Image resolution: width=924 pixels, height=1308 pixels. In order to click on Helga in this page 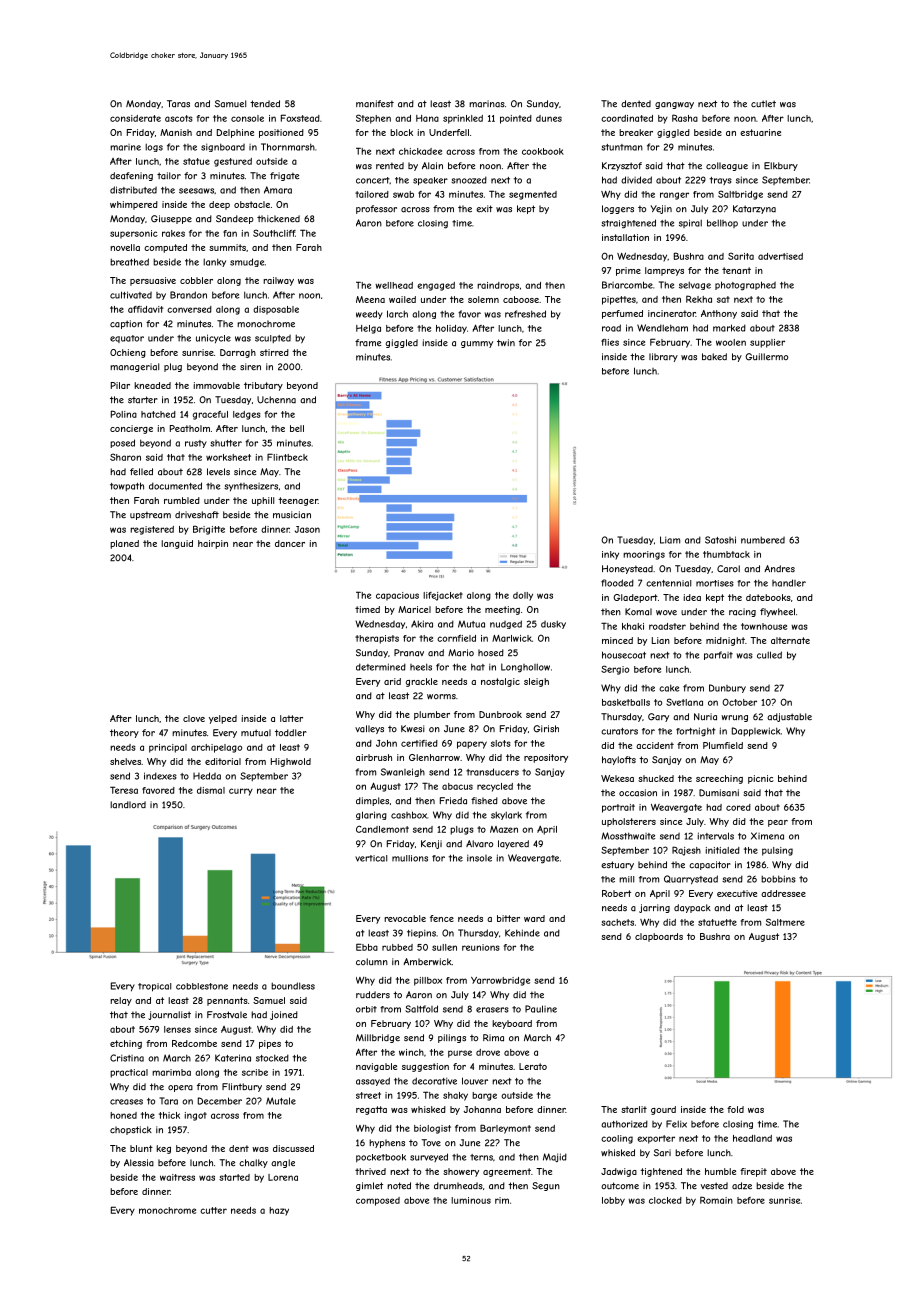, I will do `click(368, 329)`.
